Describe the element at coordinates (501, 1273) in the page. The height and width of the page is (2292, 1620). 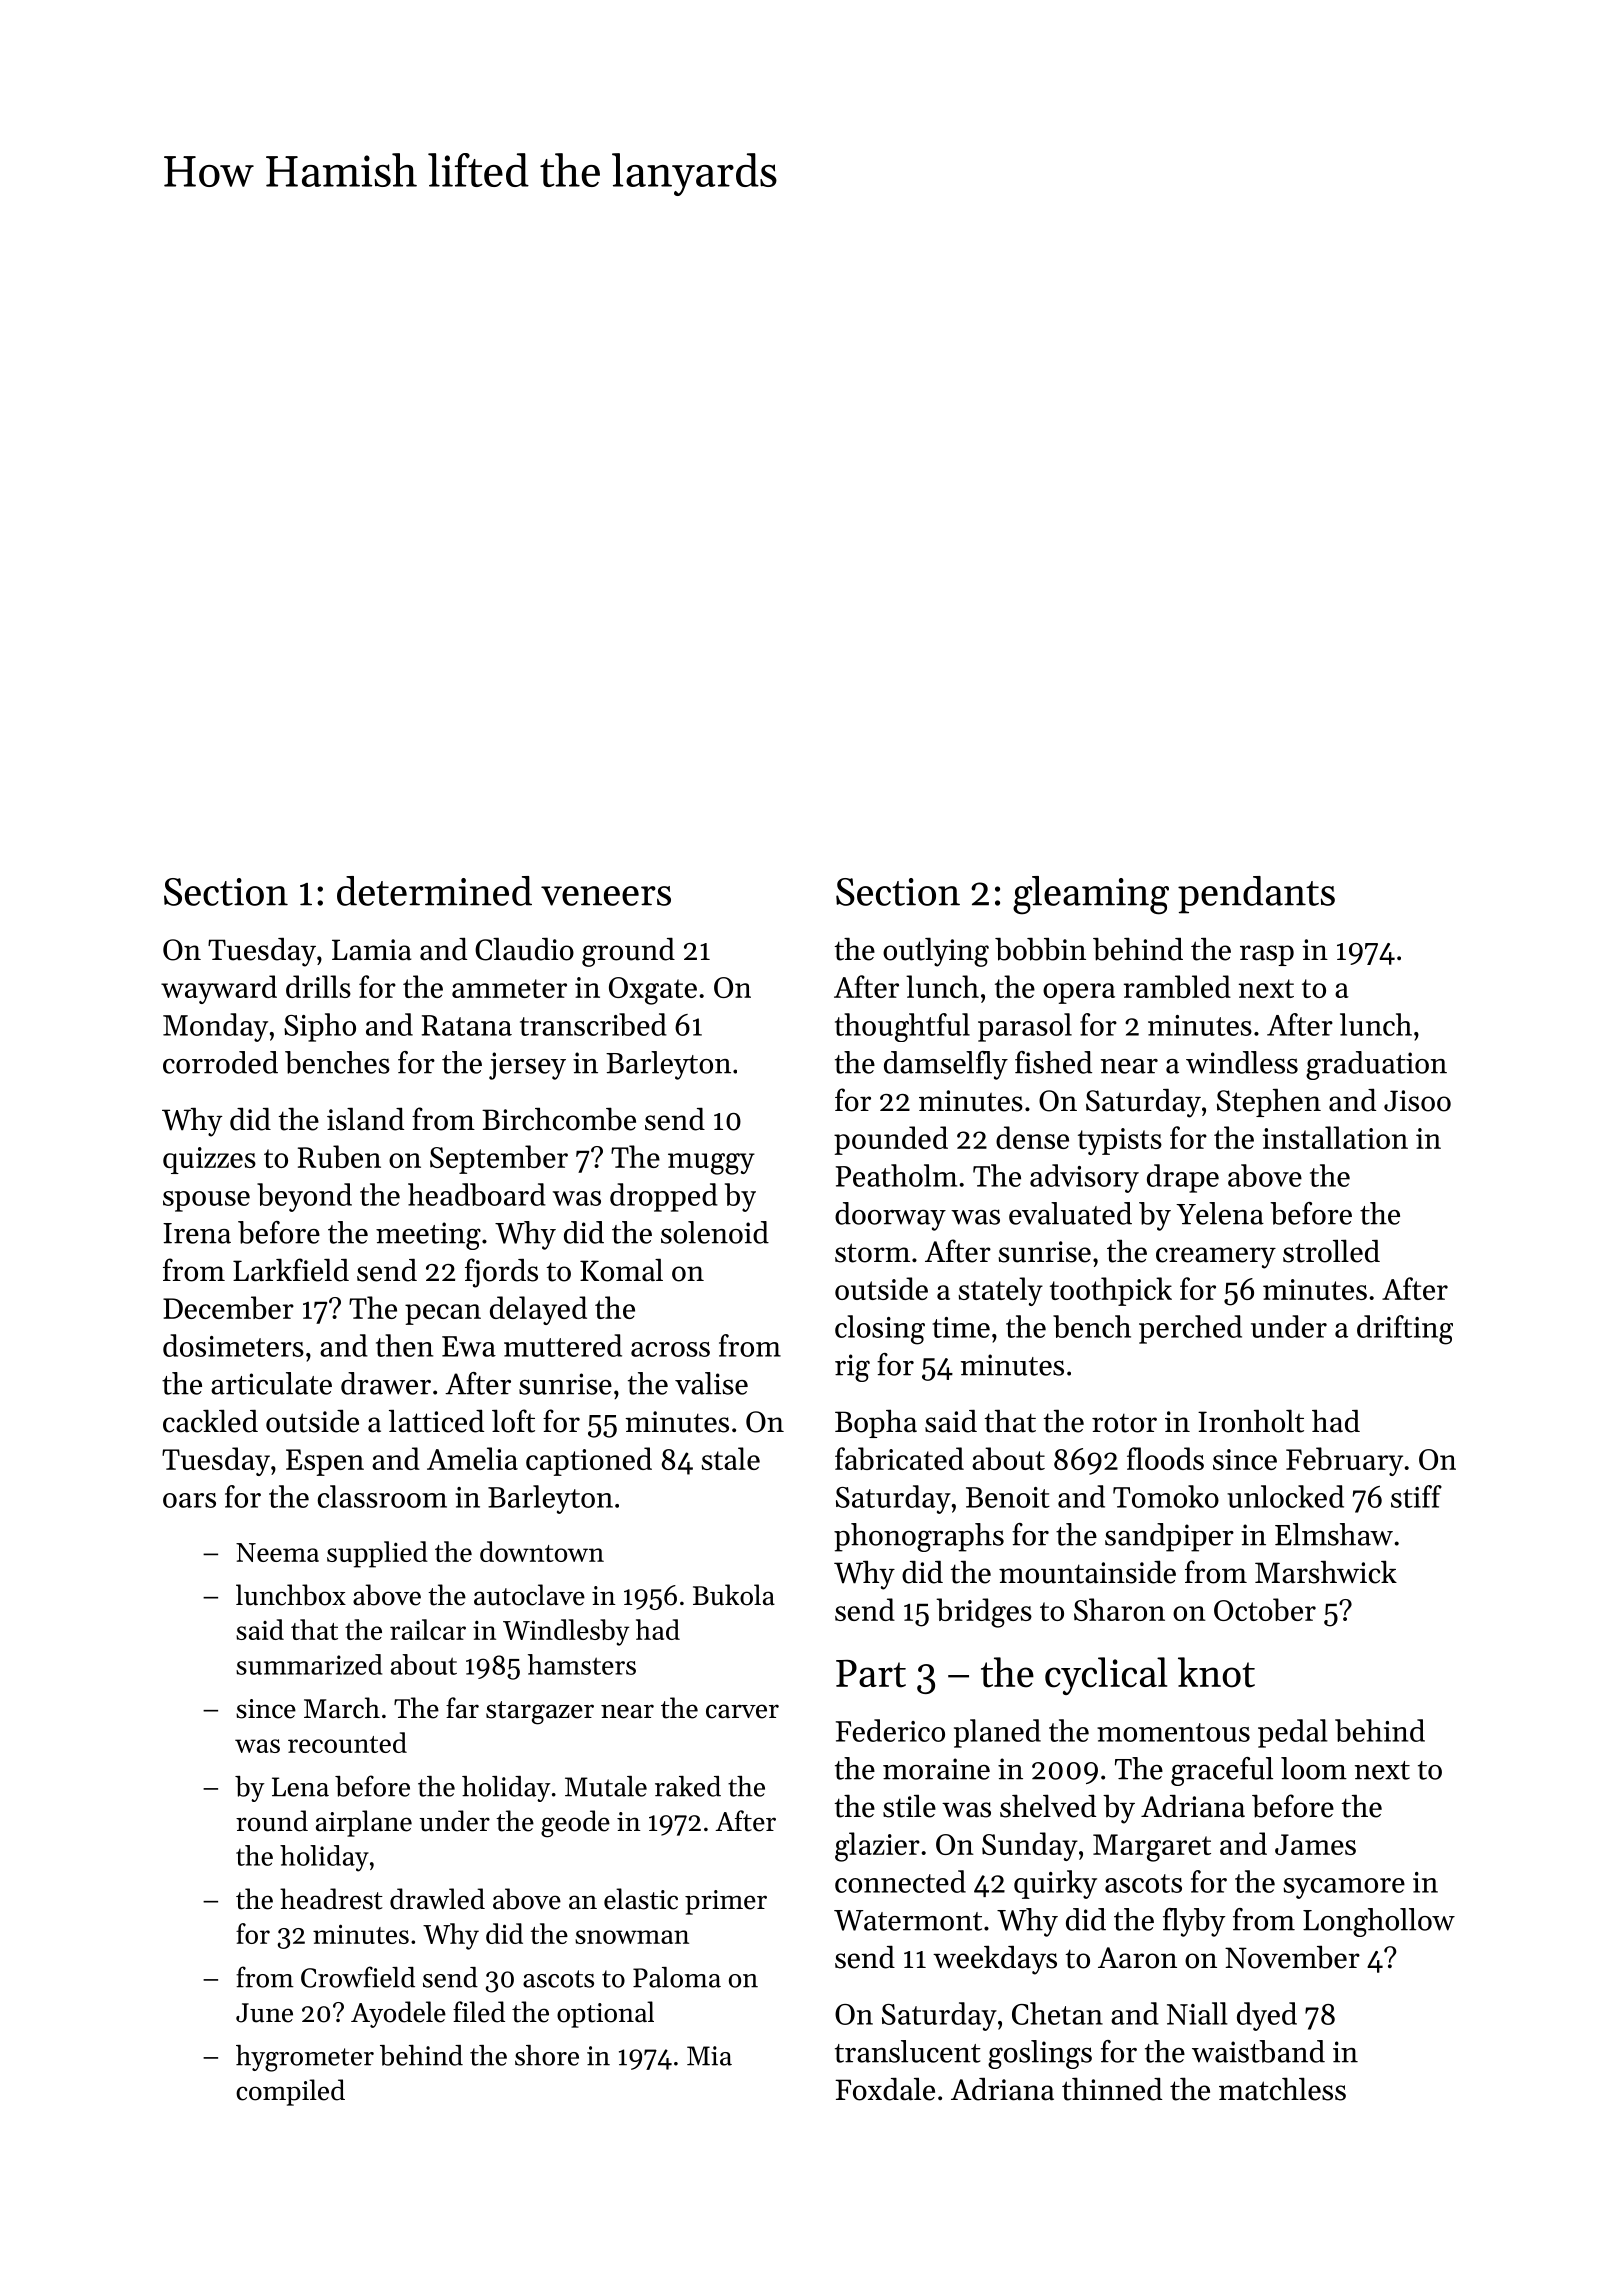
I see `fjords` at that location.
